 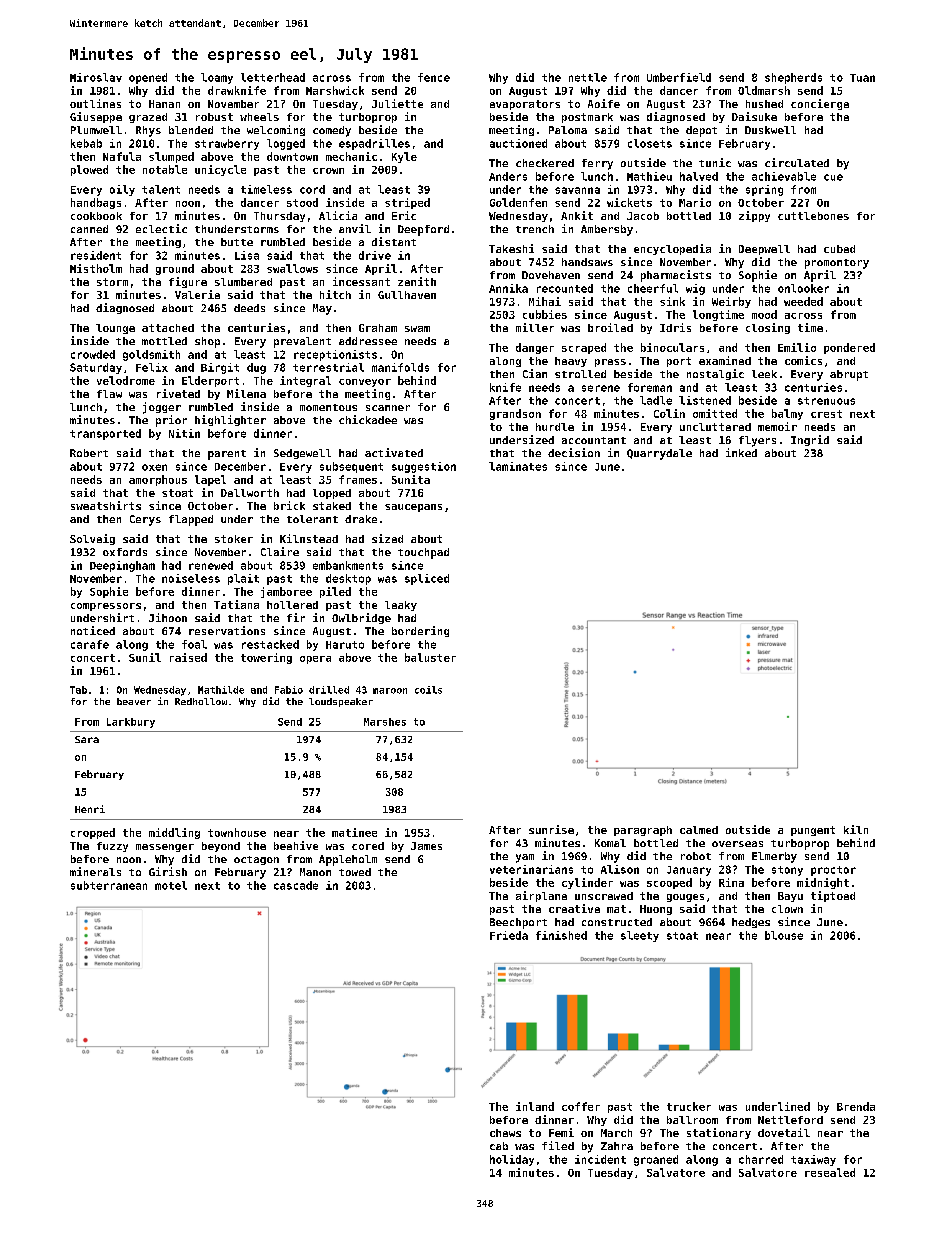 I want to click on Henri, so click(x=90, y=809).
